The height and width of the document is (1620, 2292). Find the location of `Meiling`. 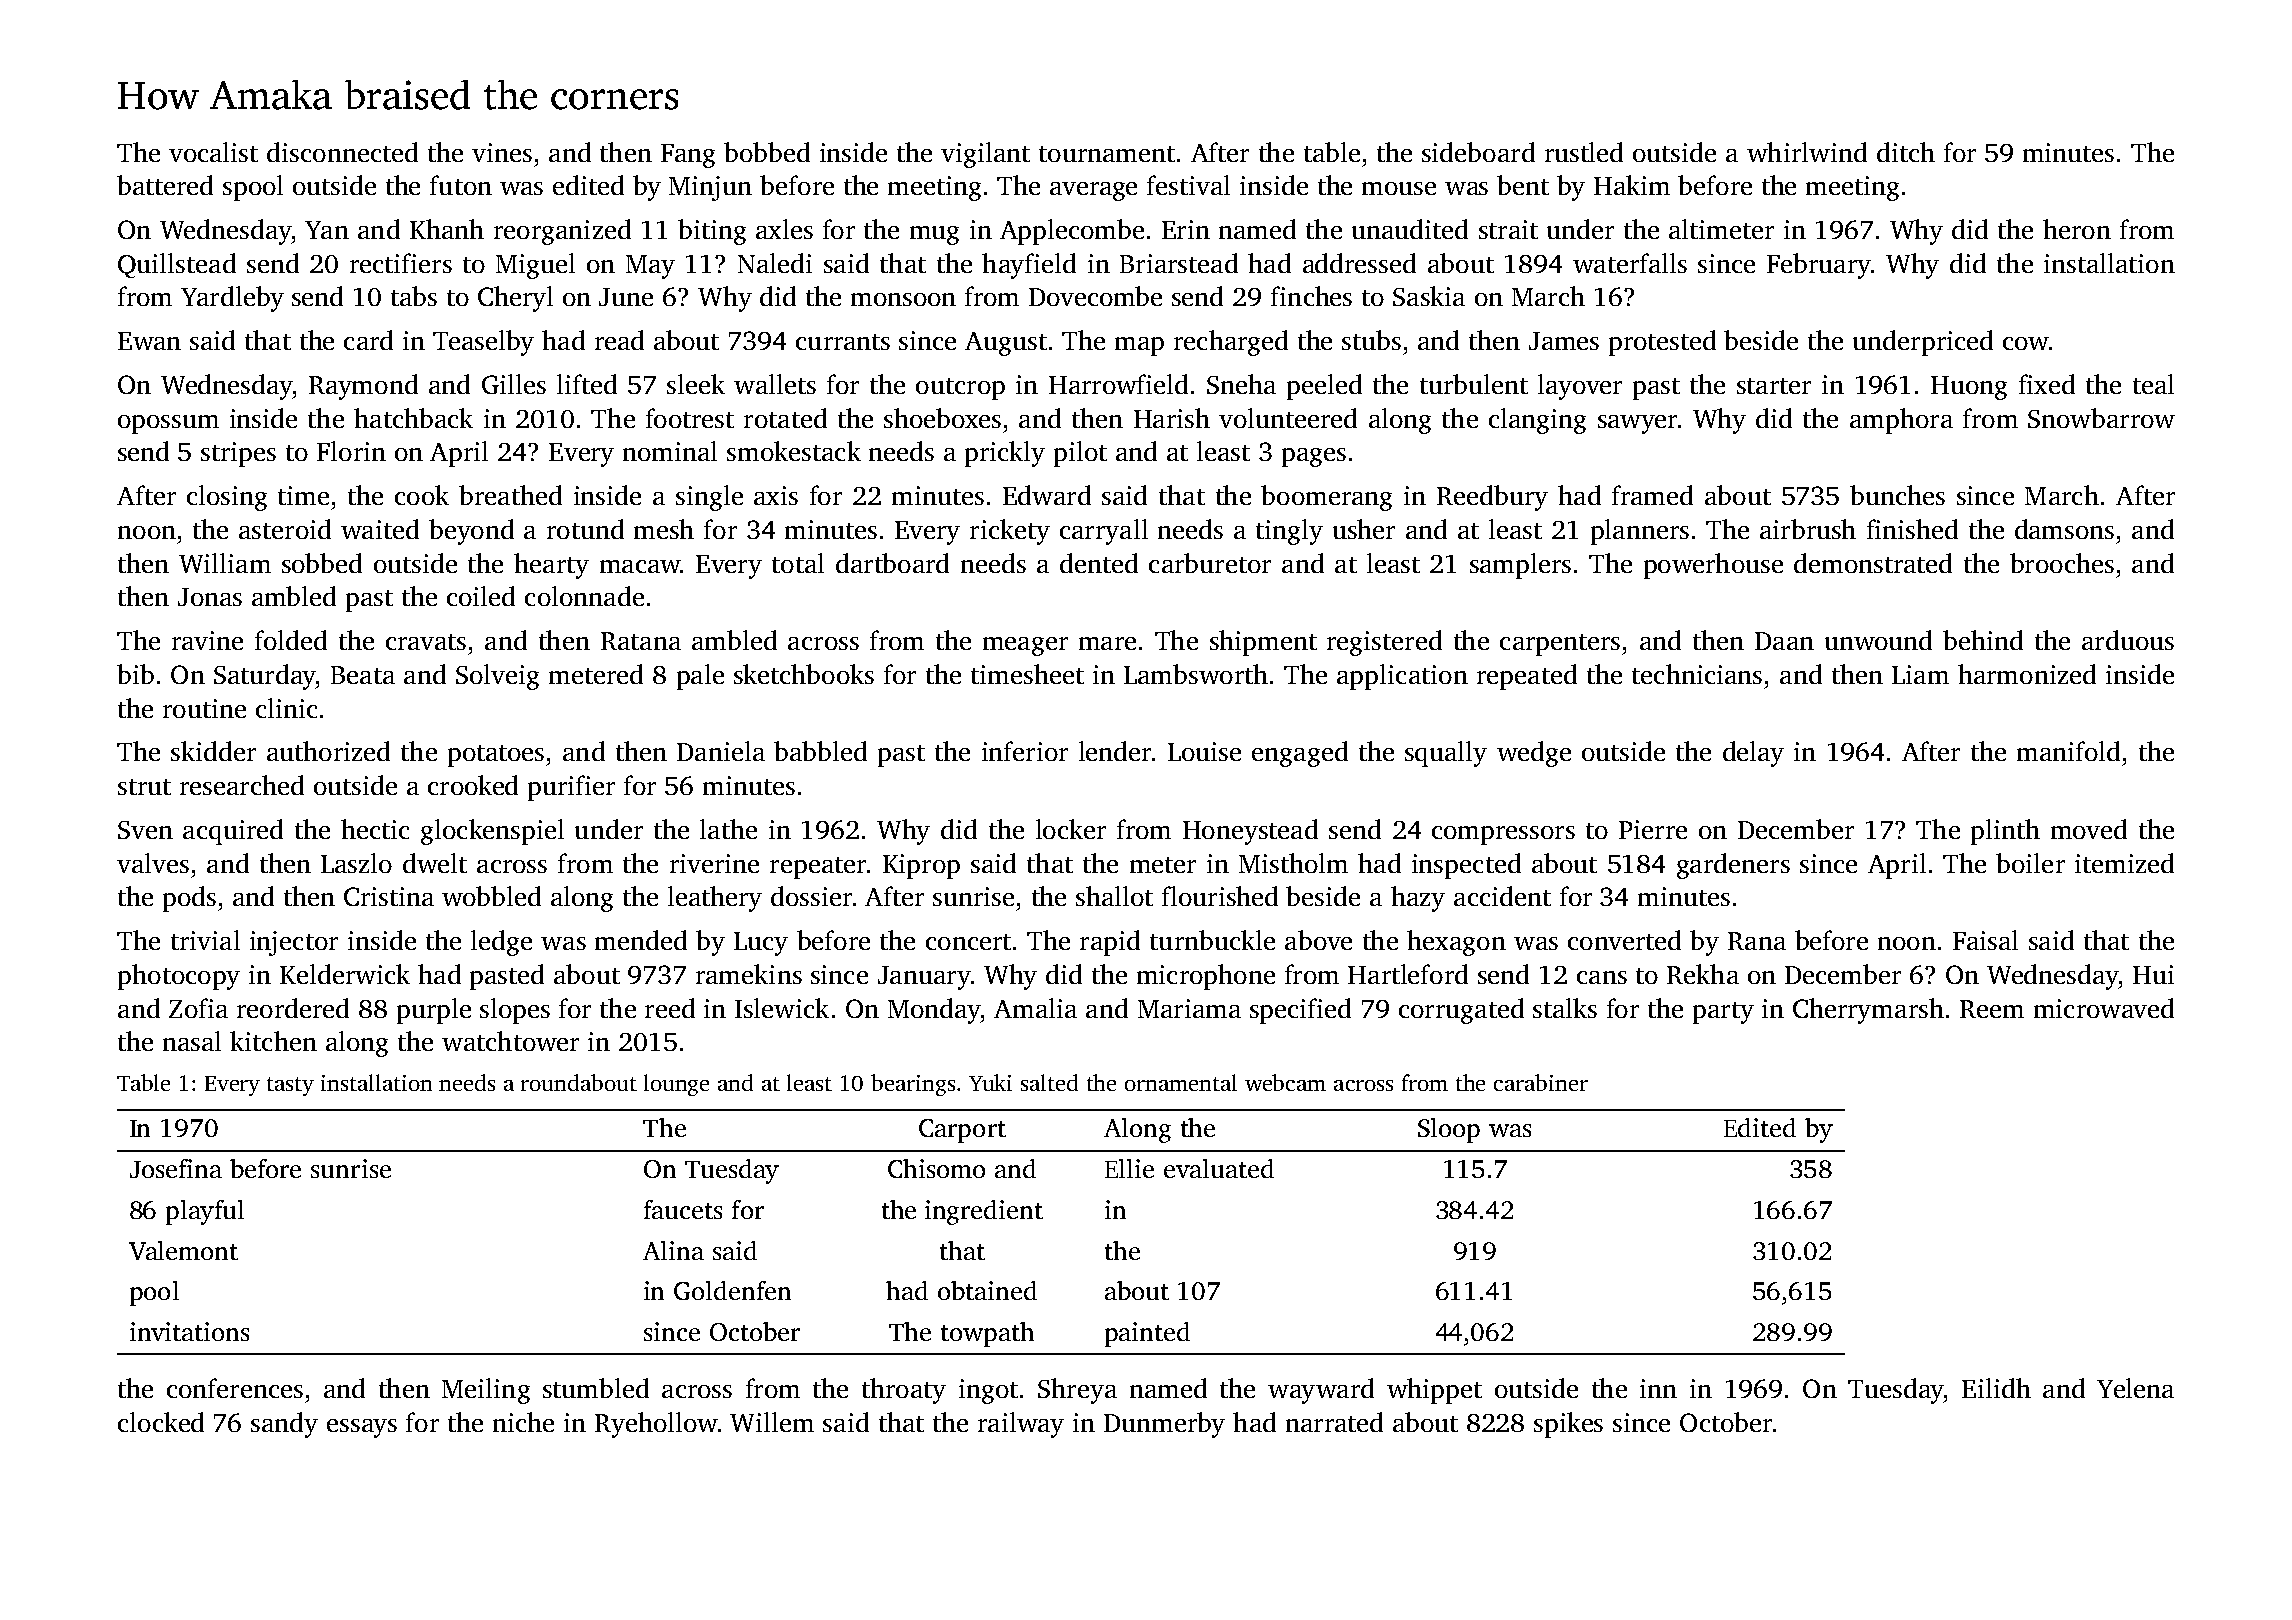

Meiling is located at coordinates (486, 1391).
